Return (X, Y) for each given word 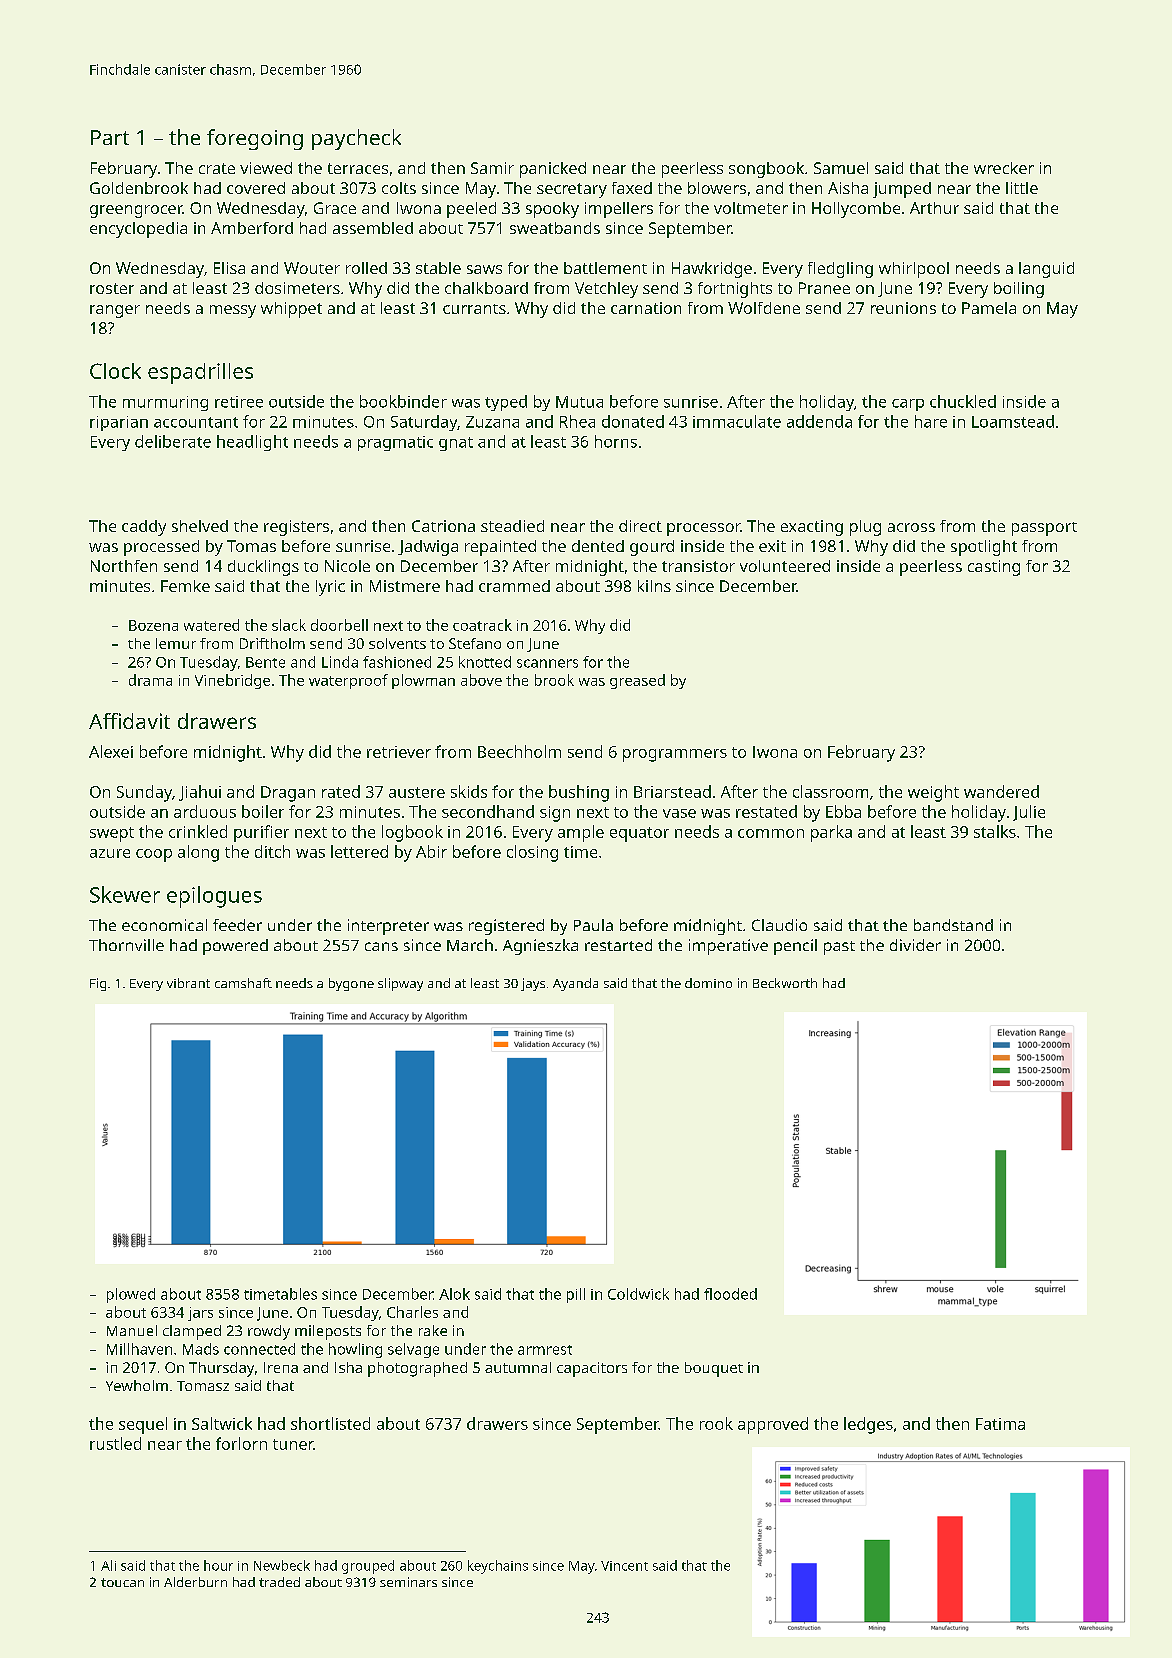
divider (915, 945)
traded (279, 1582)
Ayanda (575, 984)
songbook (766, 170)
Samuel (841, 168)
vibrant (188, 983)
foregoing (255, 139)
